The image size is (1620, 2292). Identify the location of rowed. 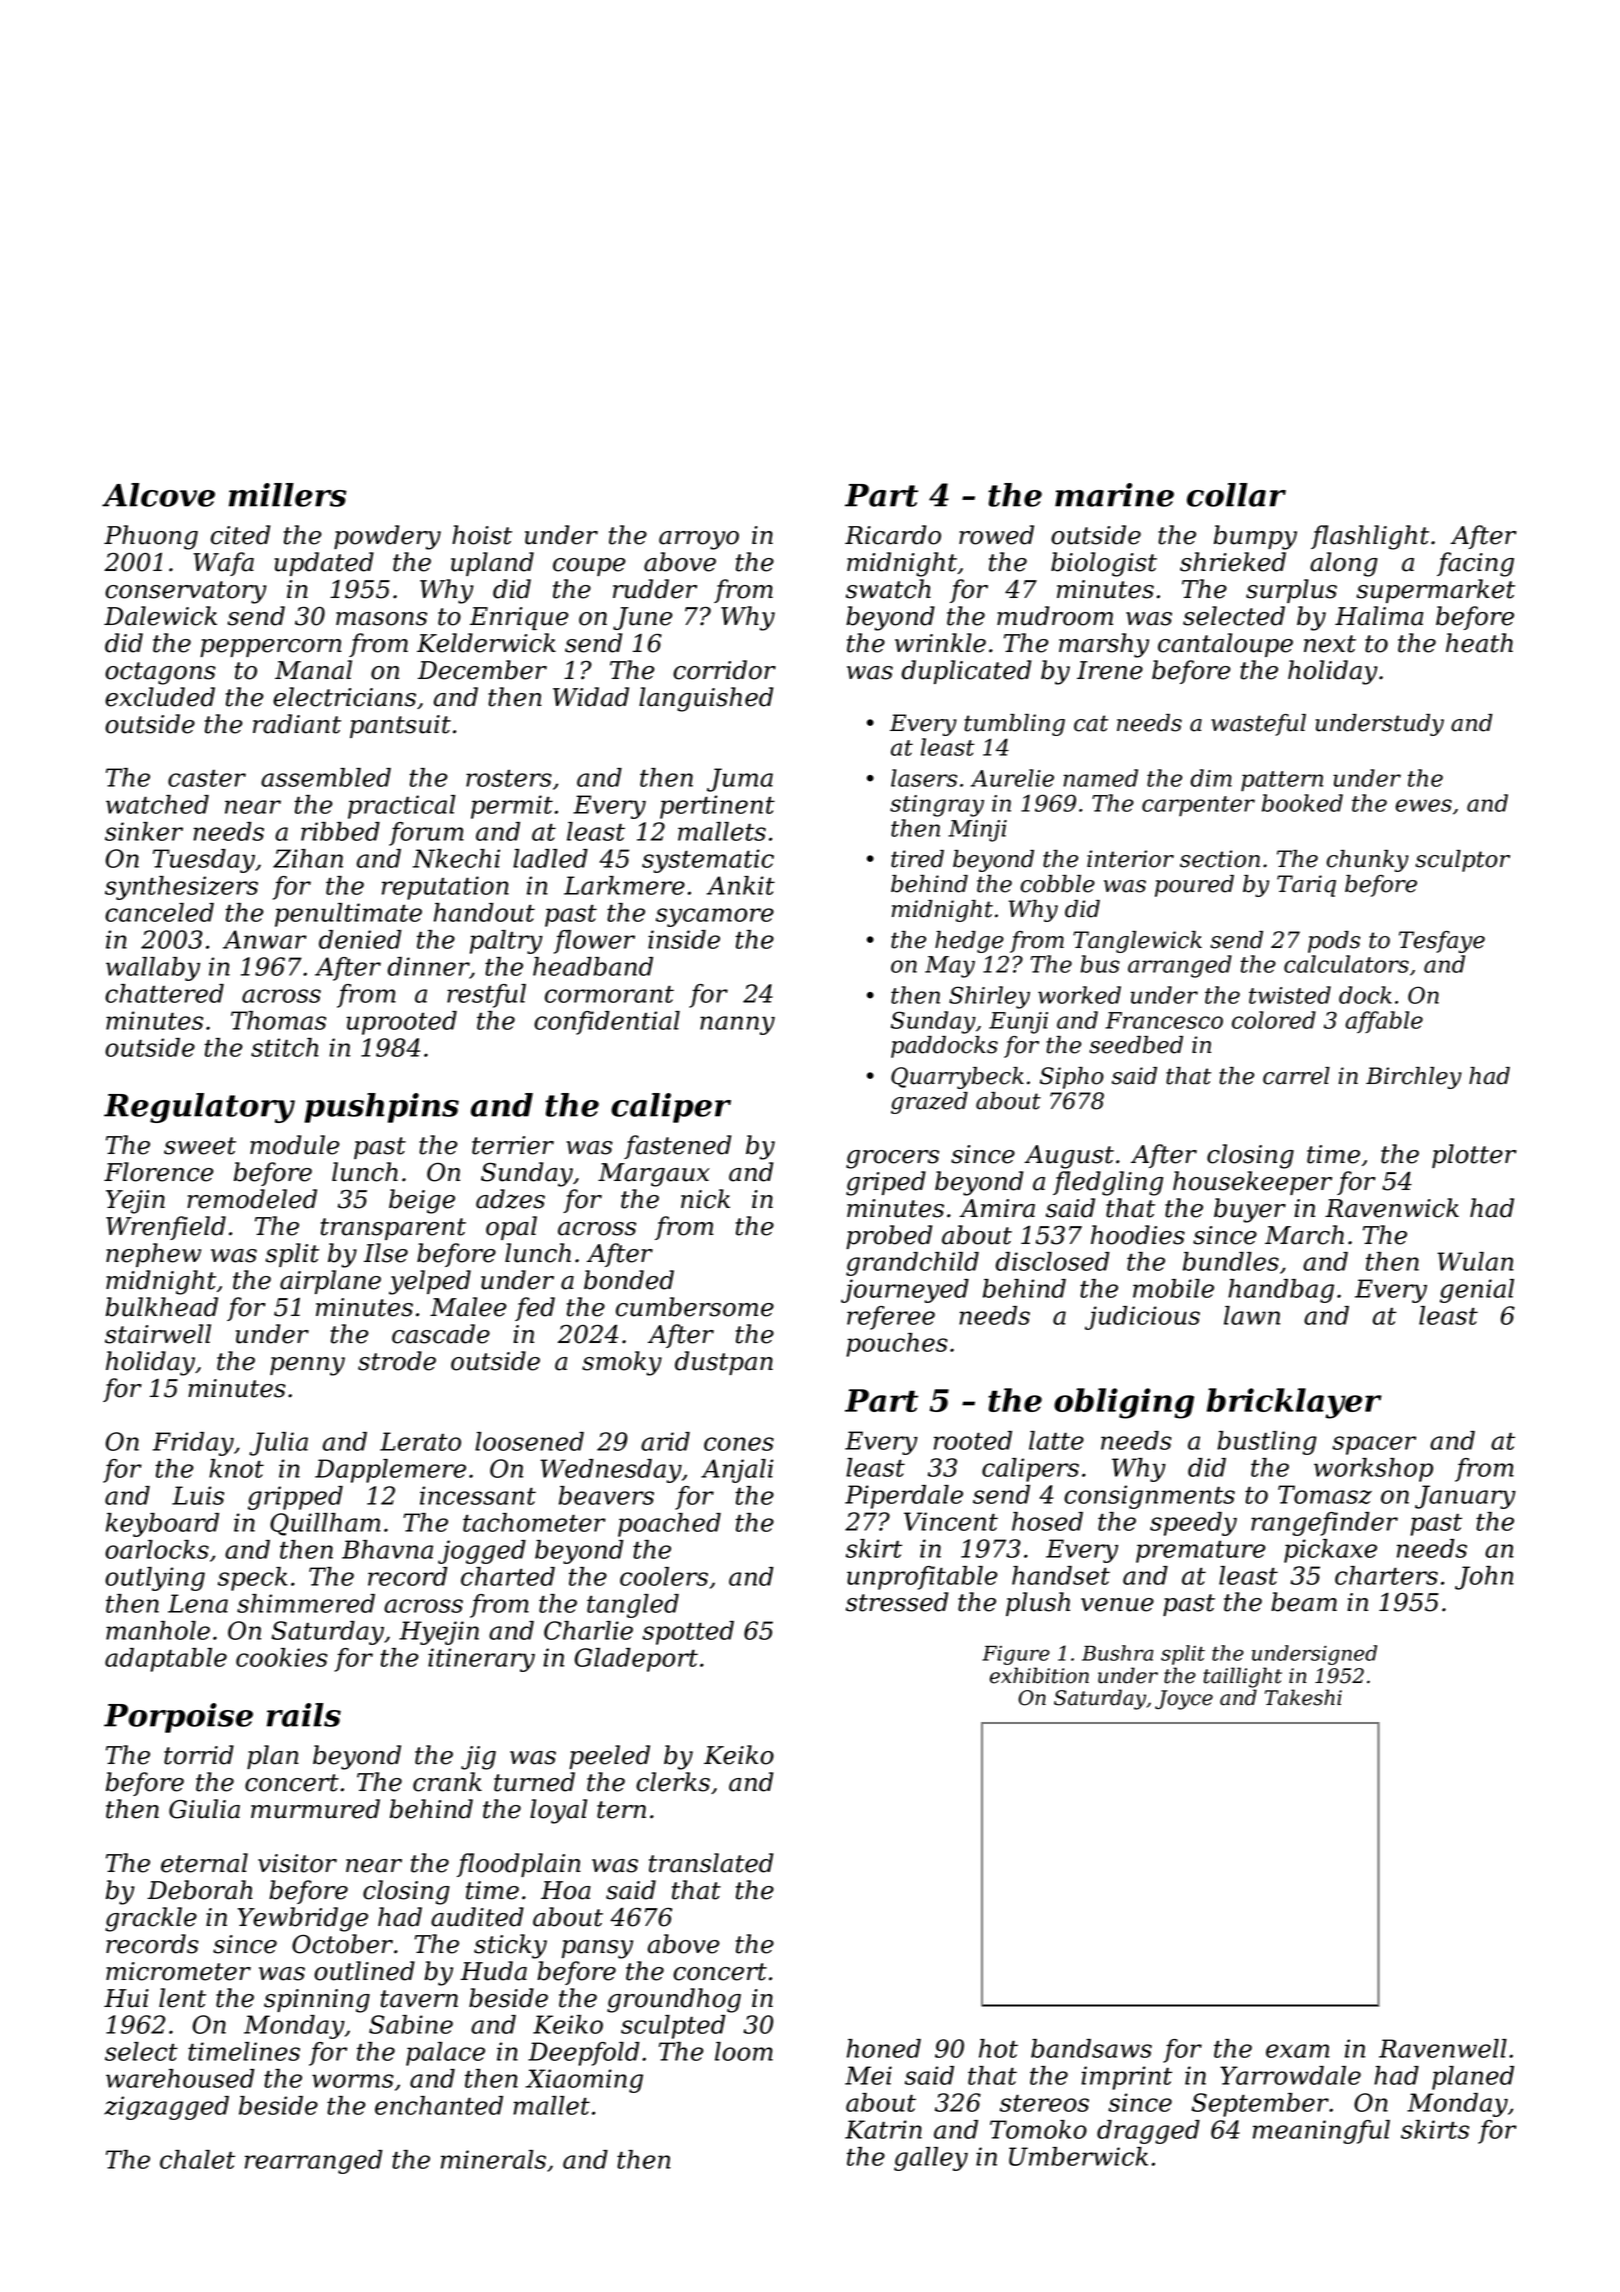
(996, 535).
